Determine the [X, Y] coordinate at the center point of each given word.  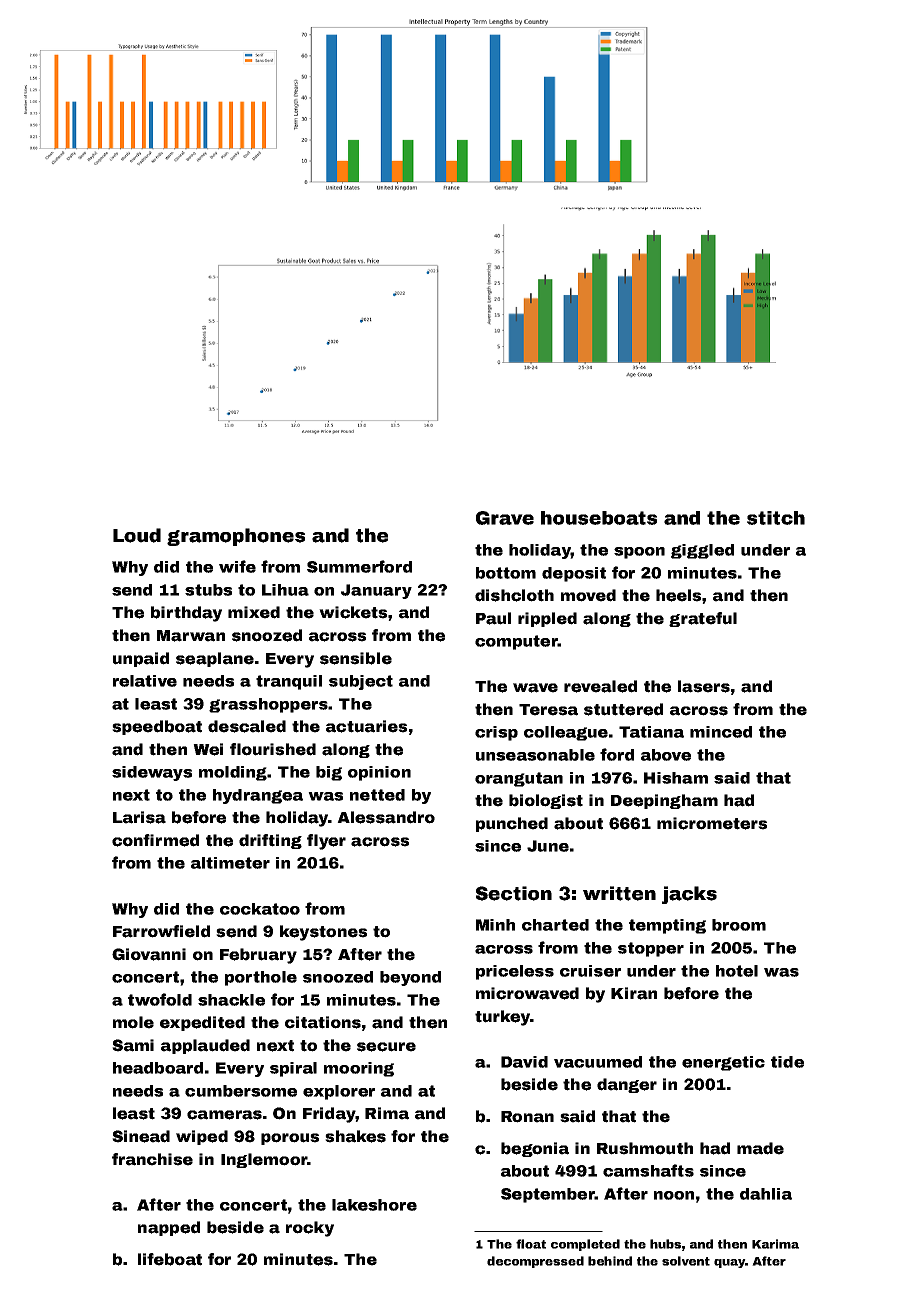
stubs [208, 590]
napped [169, 1228]
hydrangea [258, 796]
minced [721, 732]
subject [361, 682]
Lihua [285, 590]
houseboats [599, 518]
